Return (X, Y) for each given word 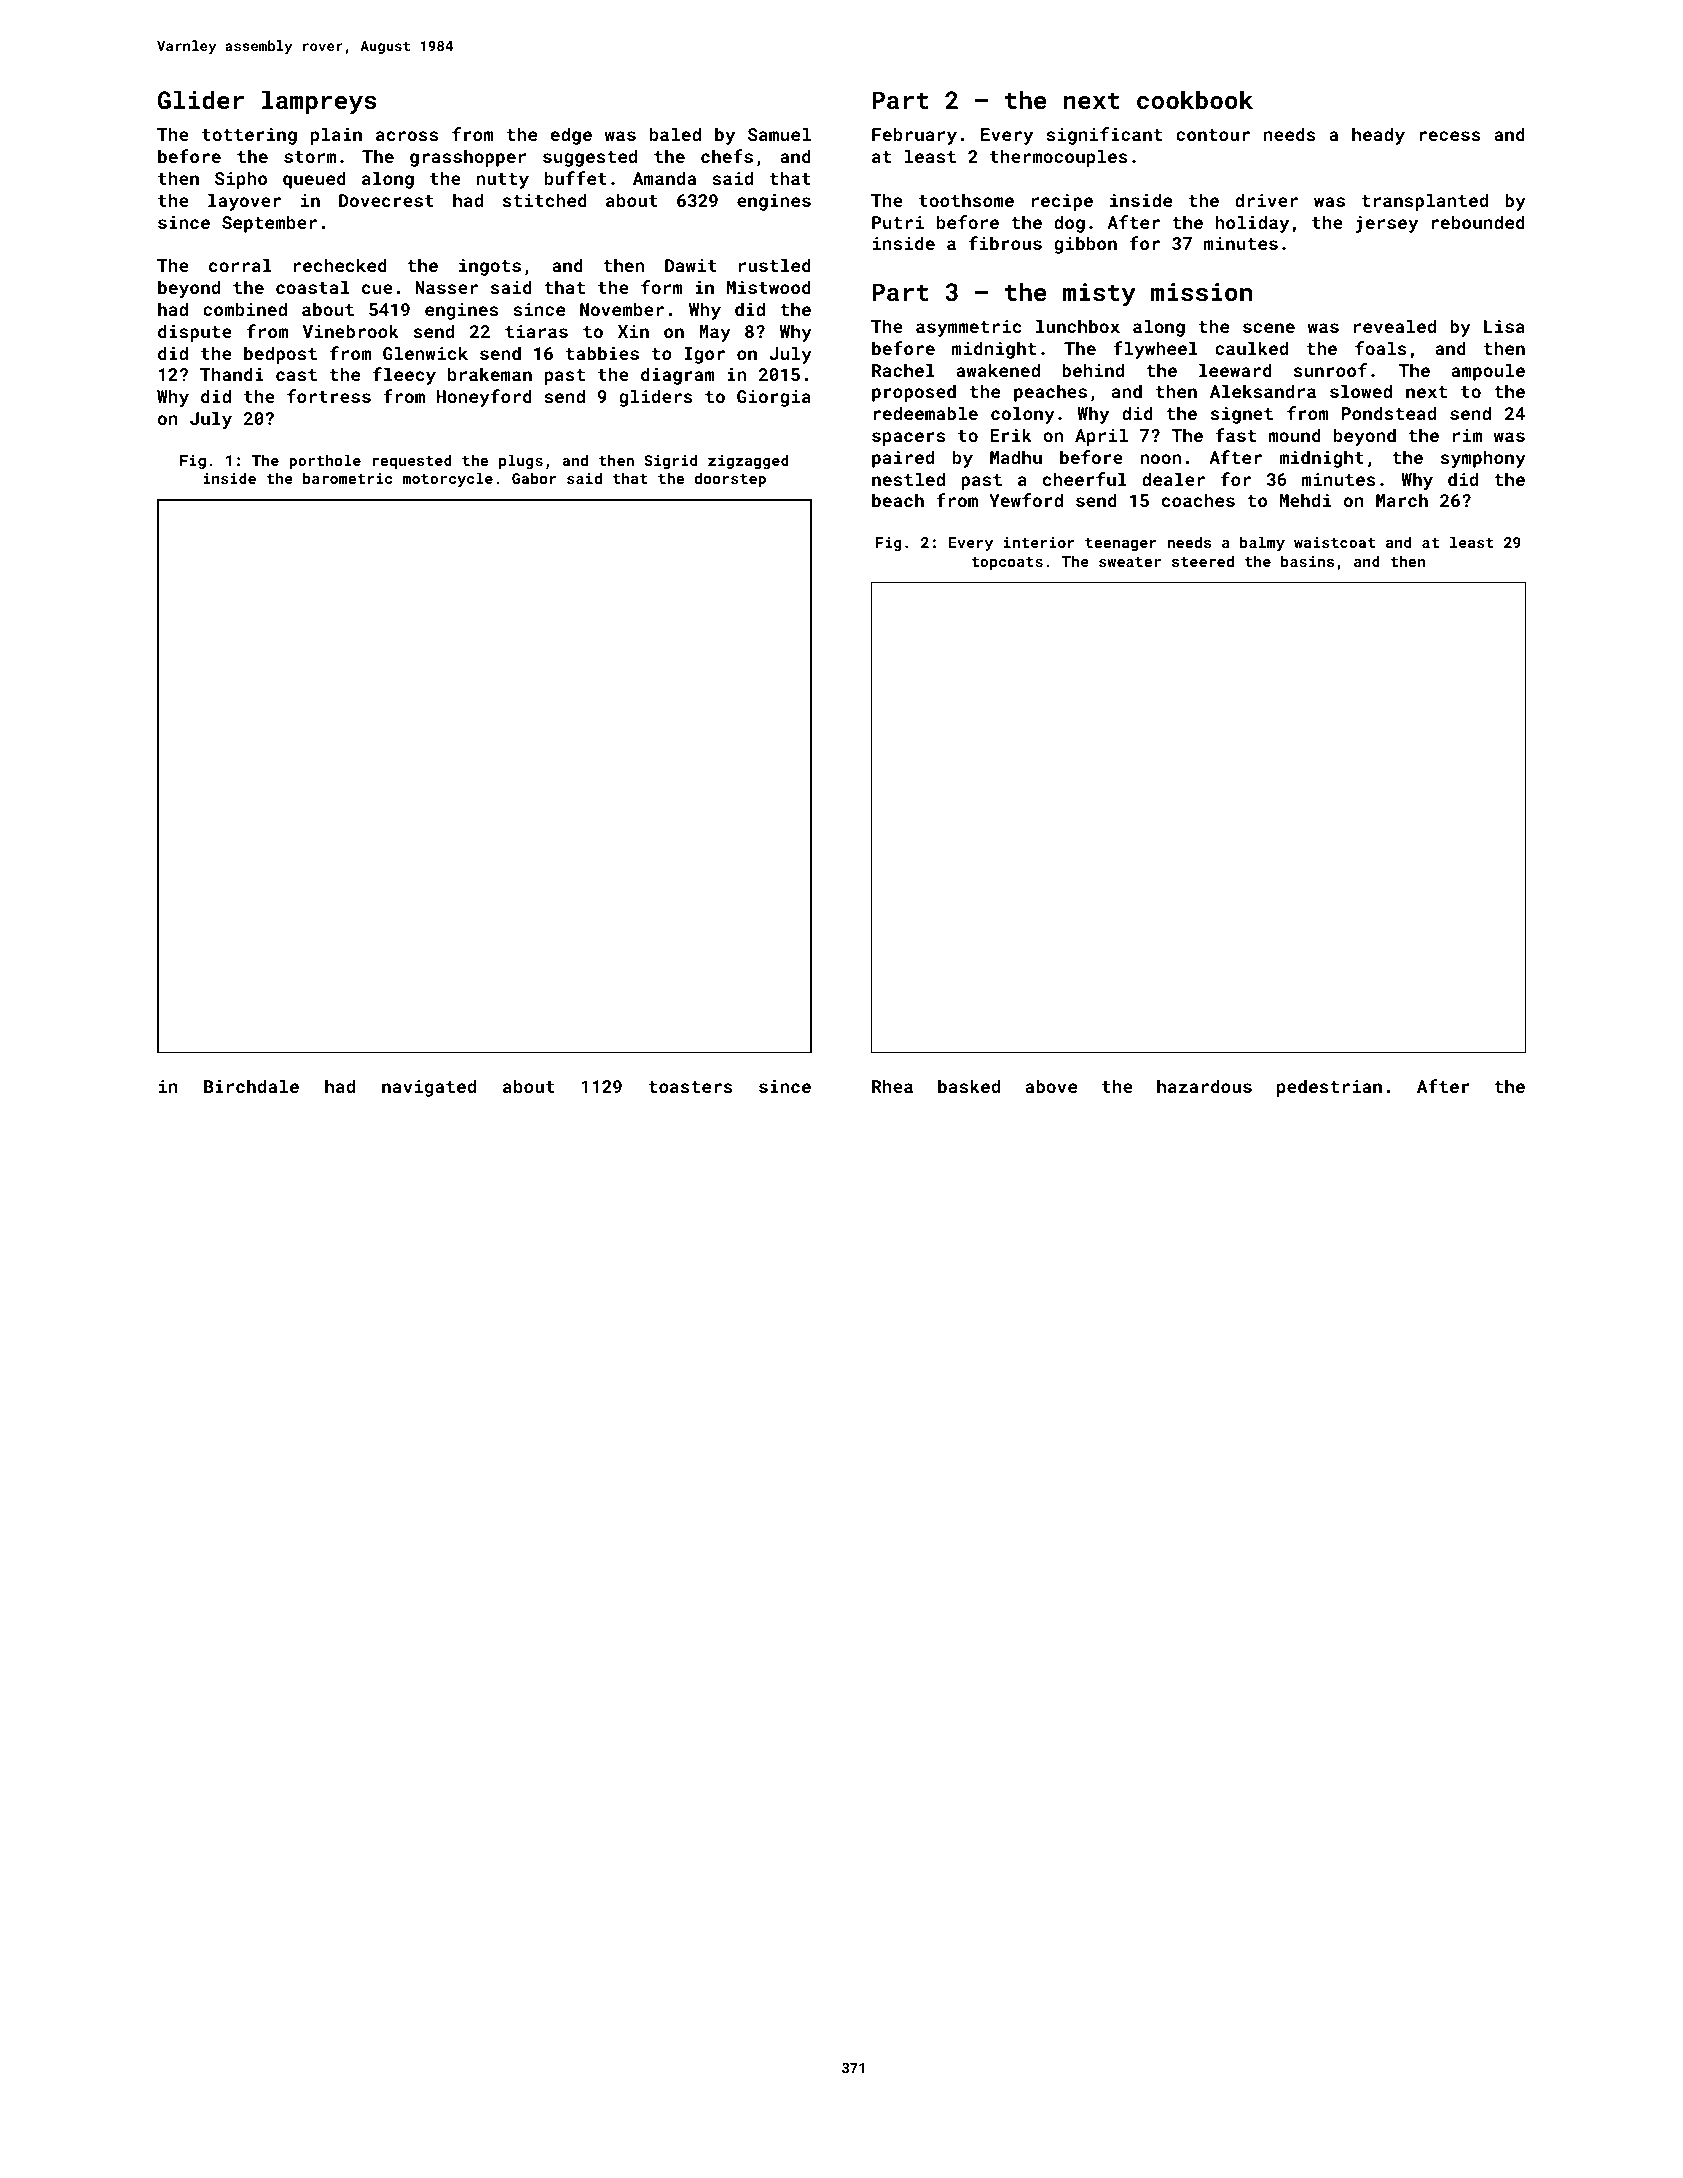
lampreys (319, 102)
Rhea (892, 1086)
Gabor (534, 478)
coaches (1198, 500)
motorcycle (448, 479)
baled (675, 134)
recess (1450, 136)
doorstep (730, 479)
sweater (1130, 562)
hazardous (1204, 1086)
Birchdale (251, 1086)
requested (412, 461)
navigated (429, 1088)
